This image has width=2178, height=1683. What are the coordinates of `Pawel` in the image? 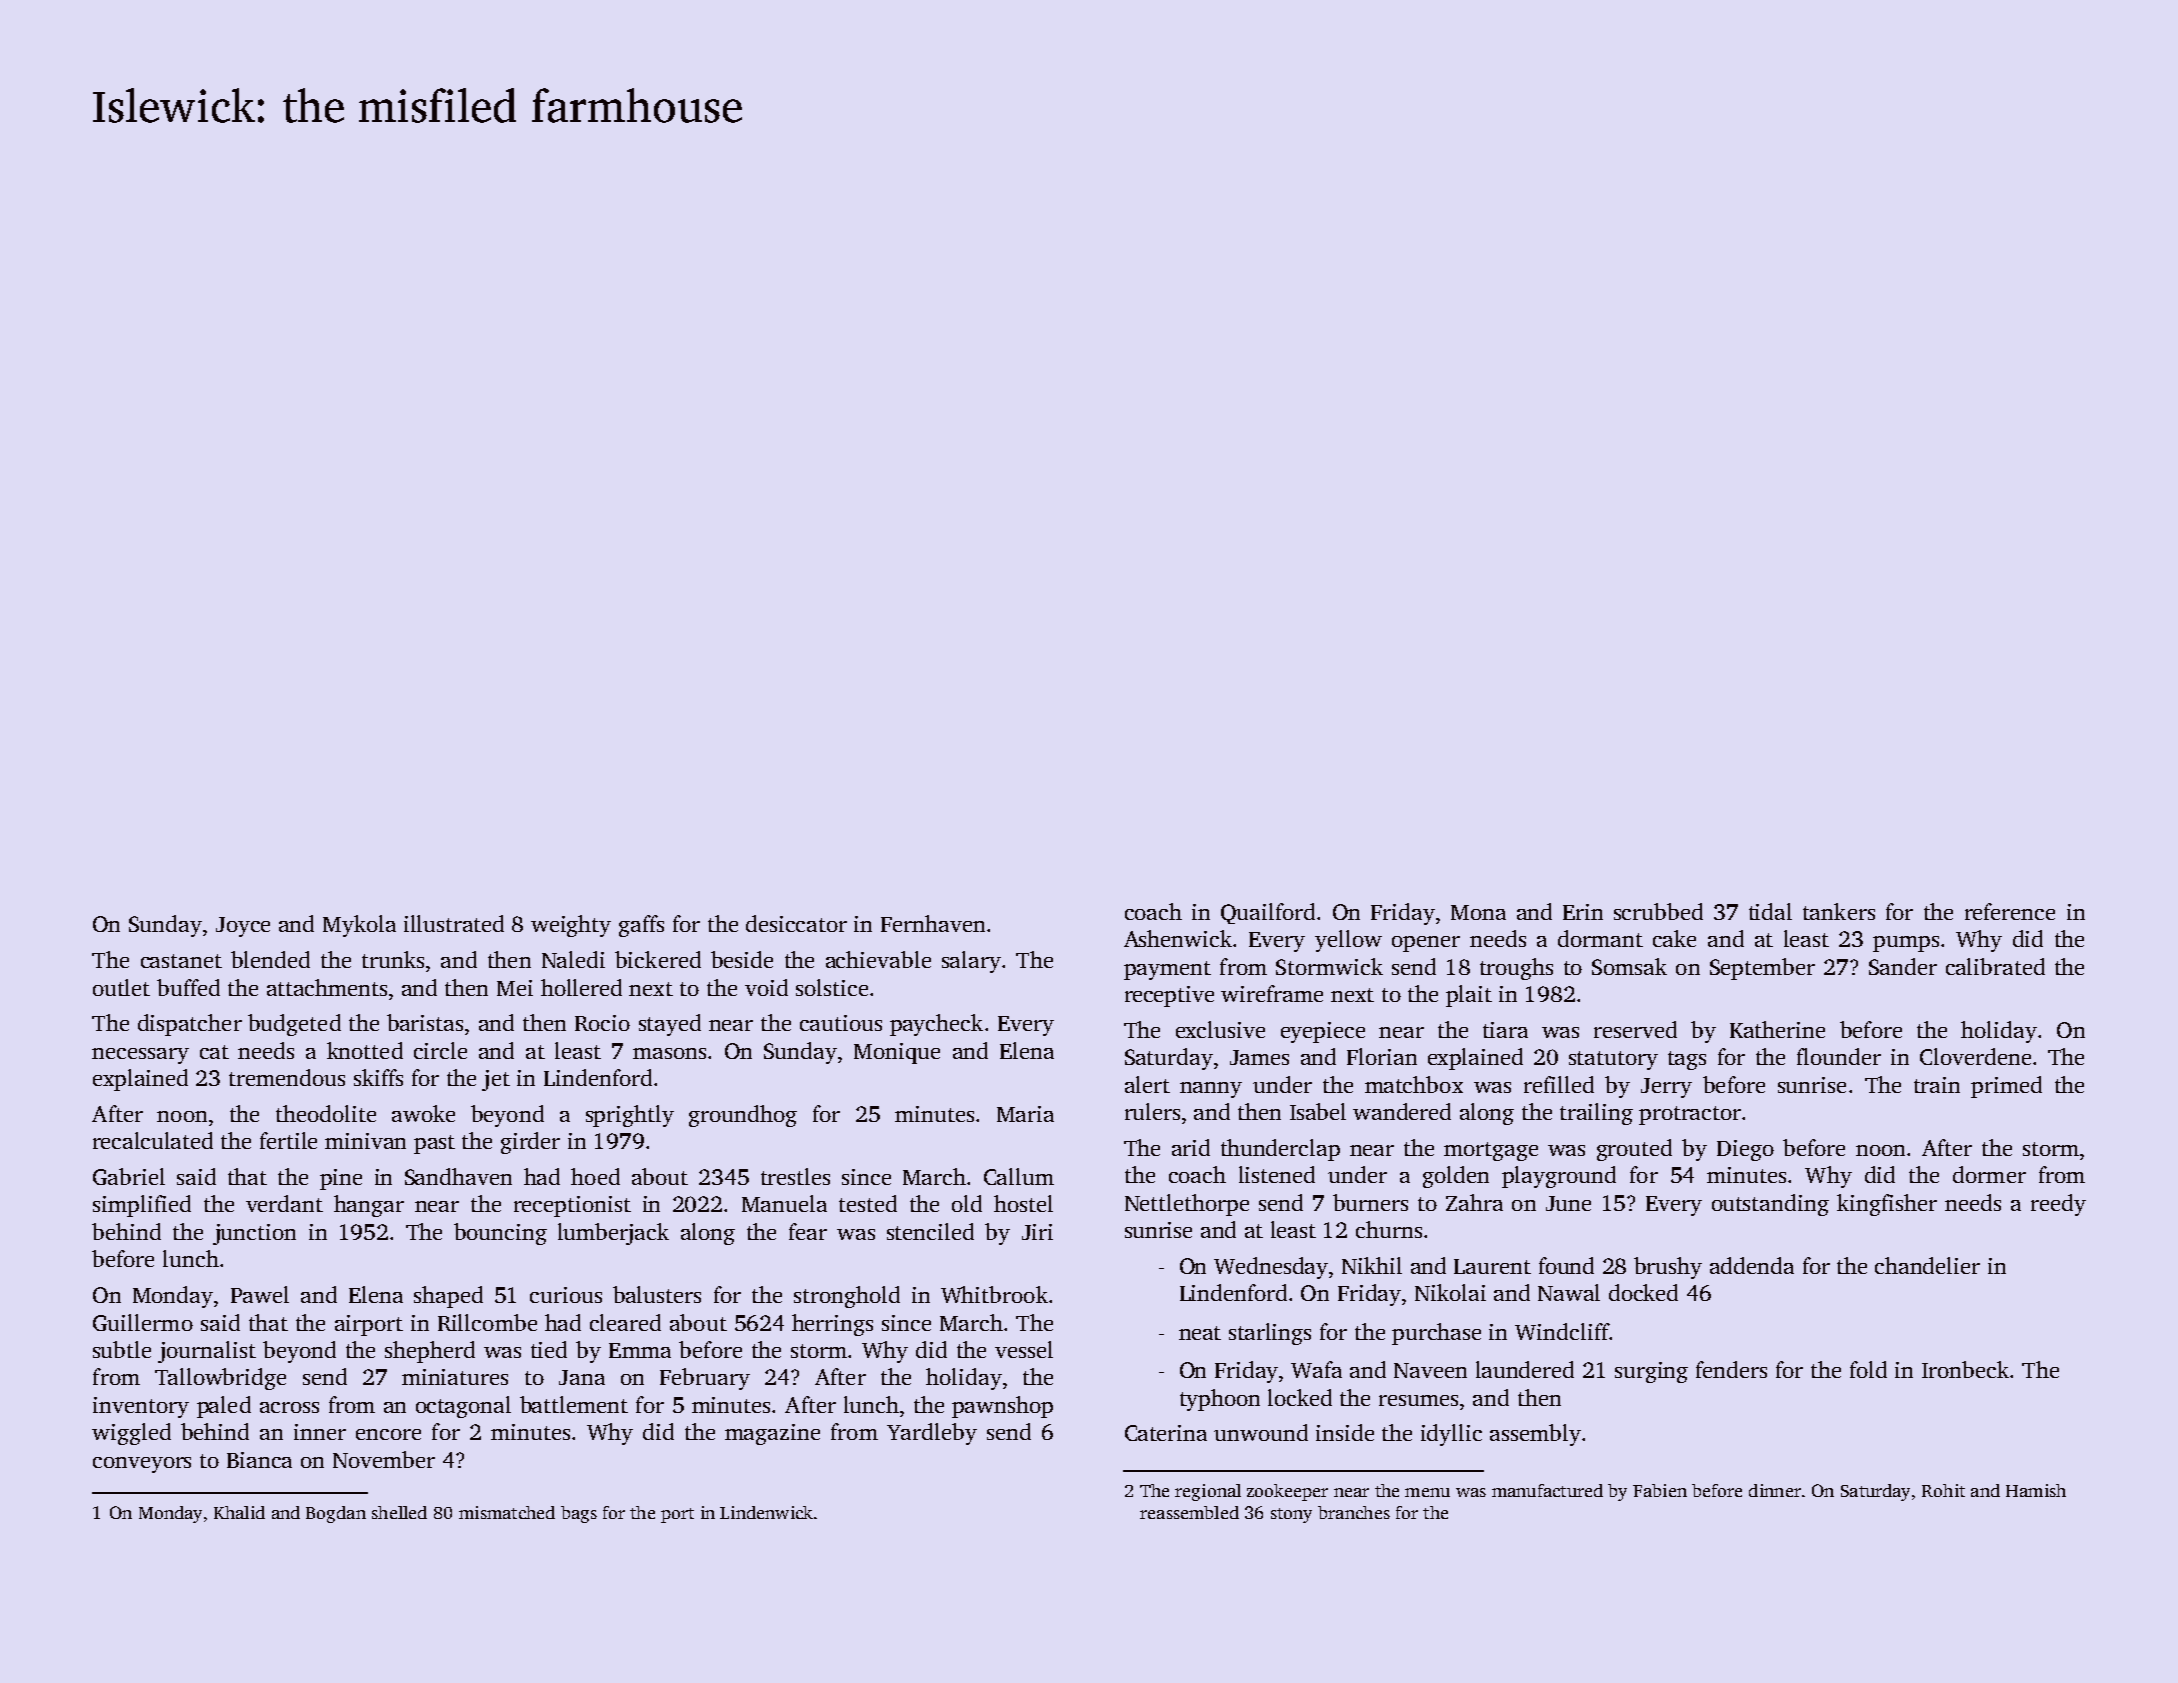 It's located at (260, 1294).
